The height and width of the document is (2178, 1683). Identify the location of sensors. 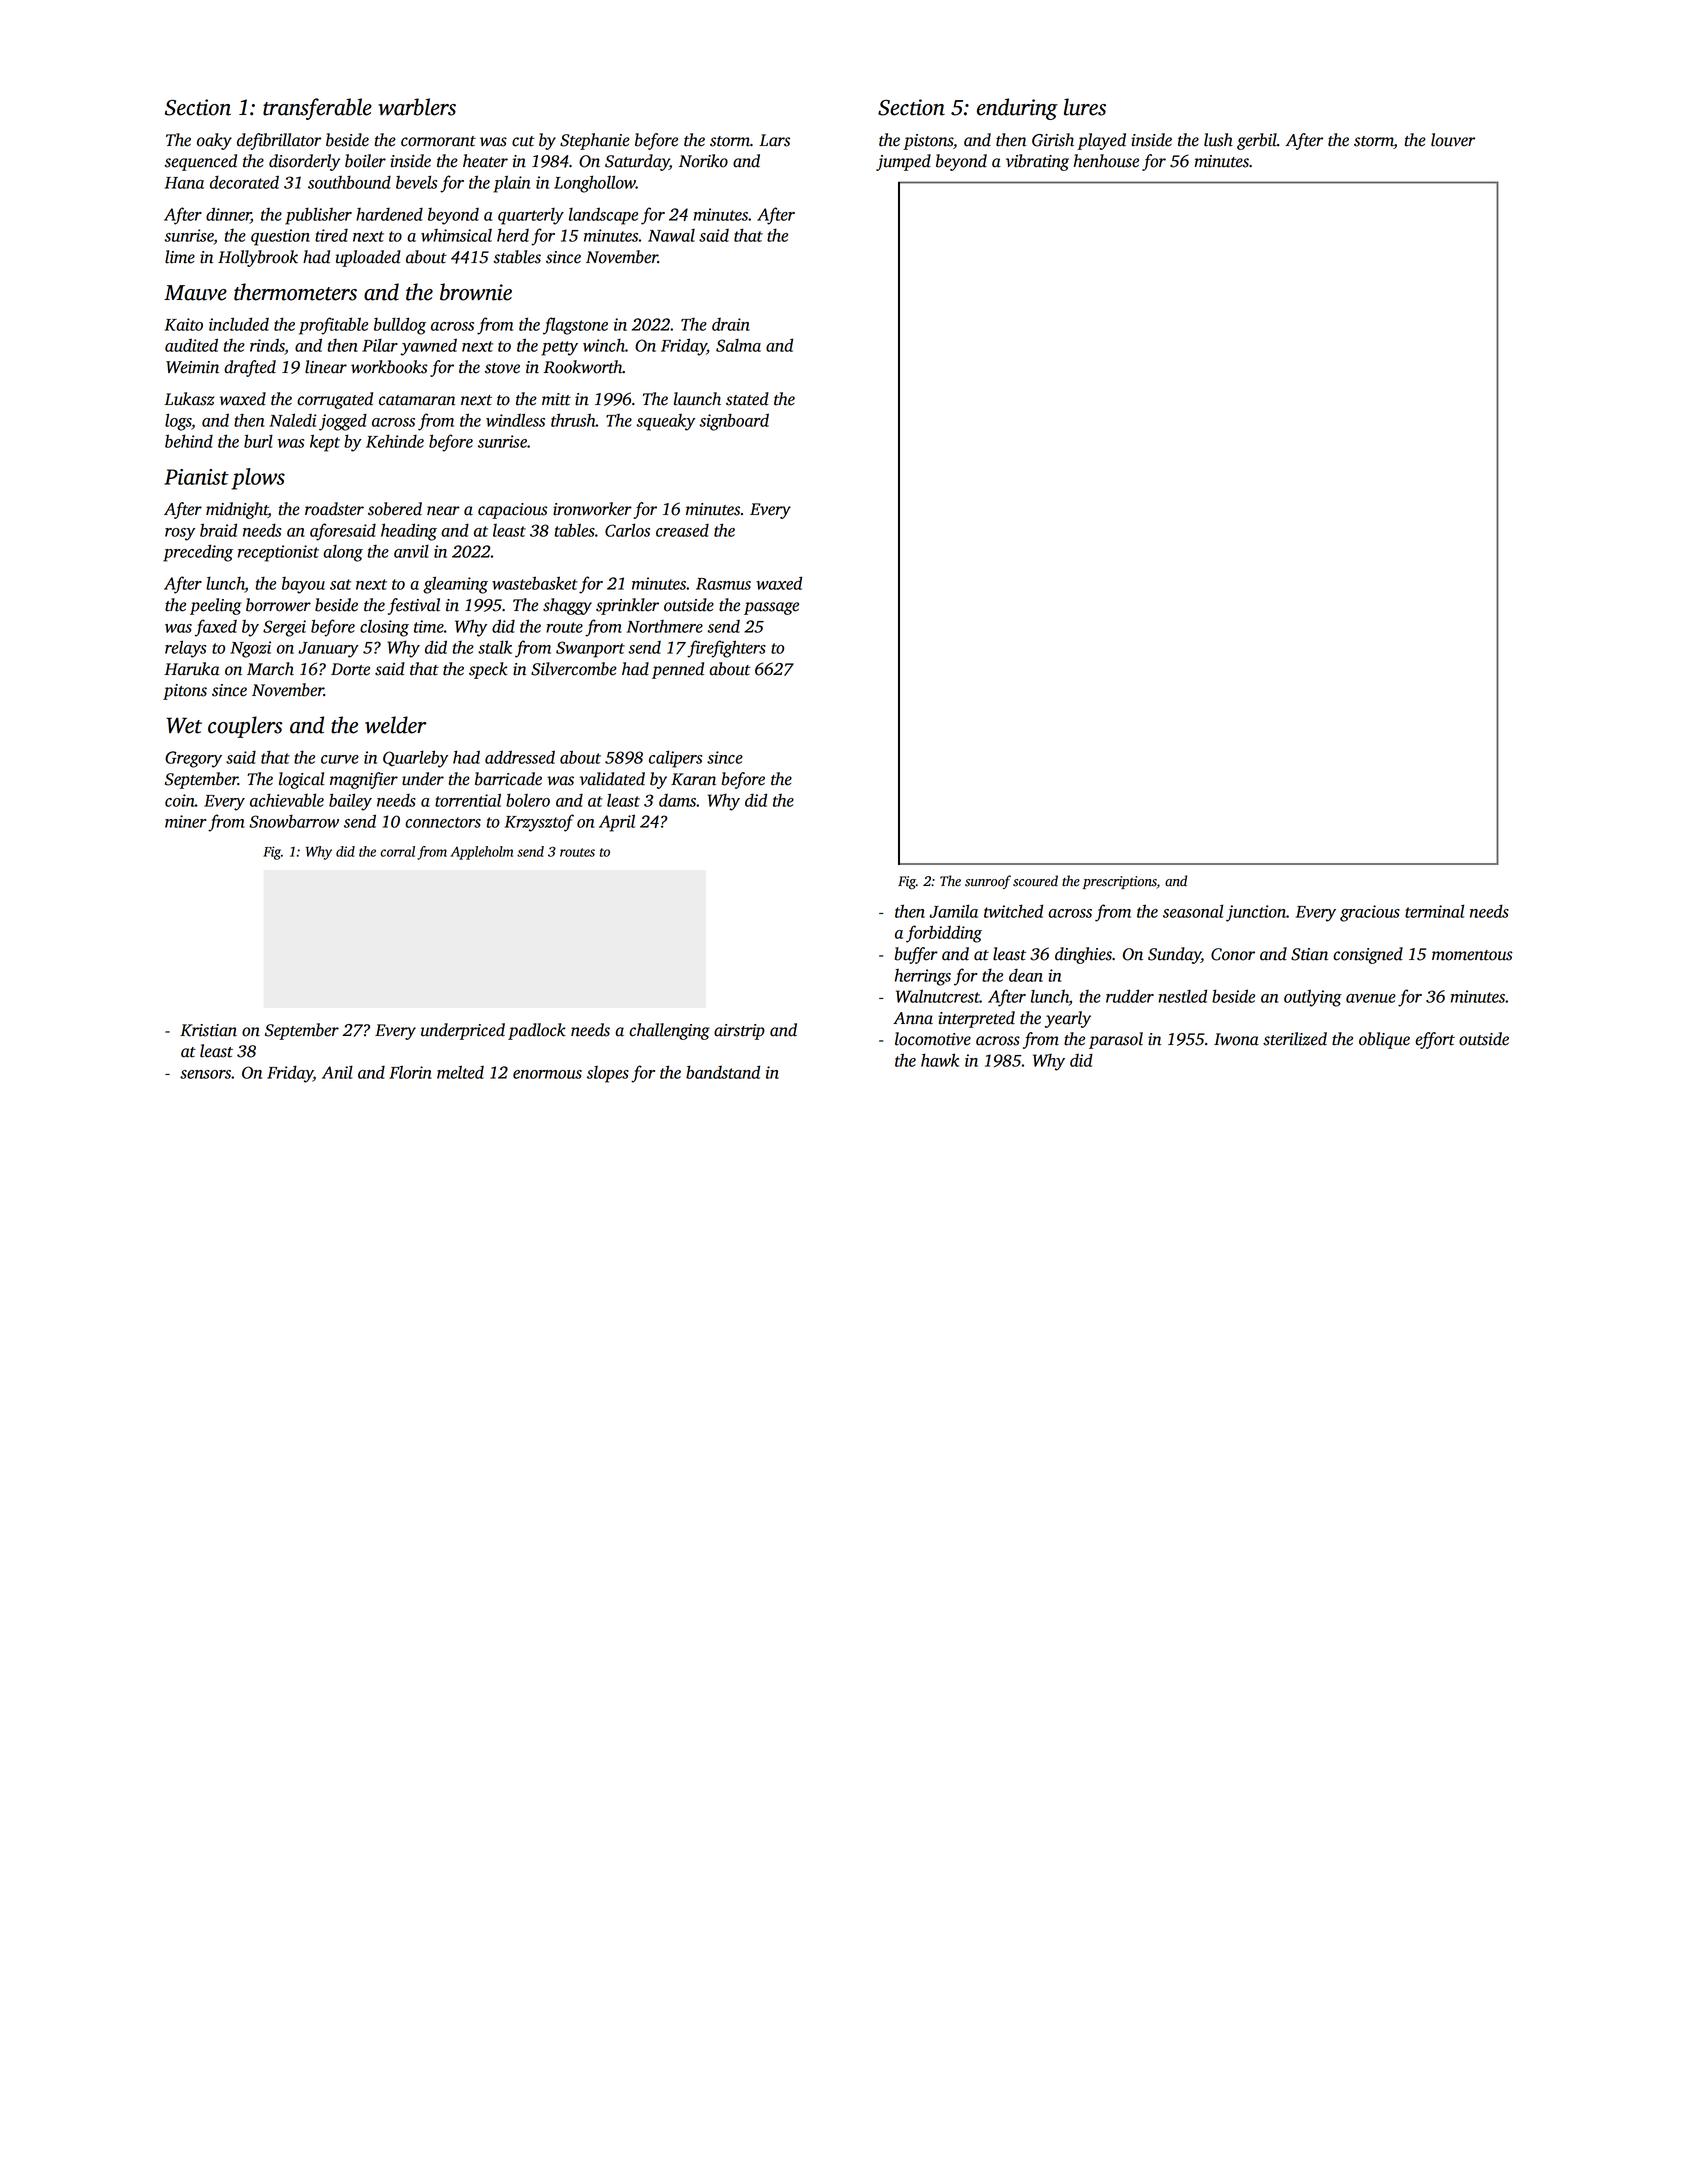
(205, 1074).
